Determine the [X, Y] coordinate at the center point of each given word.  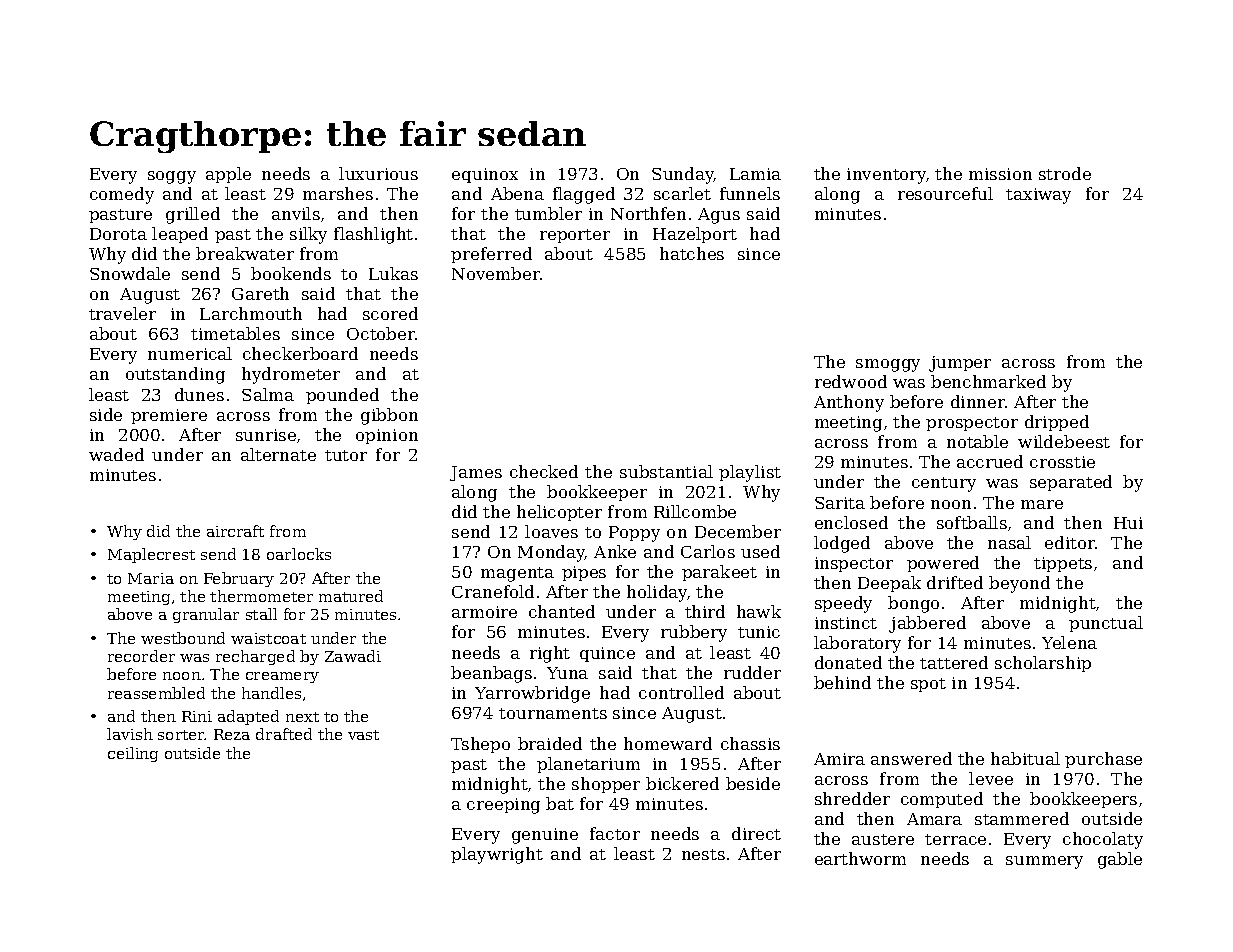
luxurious [378, 173]
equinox [485, 175]
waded [116, 454]
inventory [886, 176]
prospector [972, 424]
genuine [545, 836]
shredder [852, 798]
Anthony [849, 403]
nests [703, 854]
